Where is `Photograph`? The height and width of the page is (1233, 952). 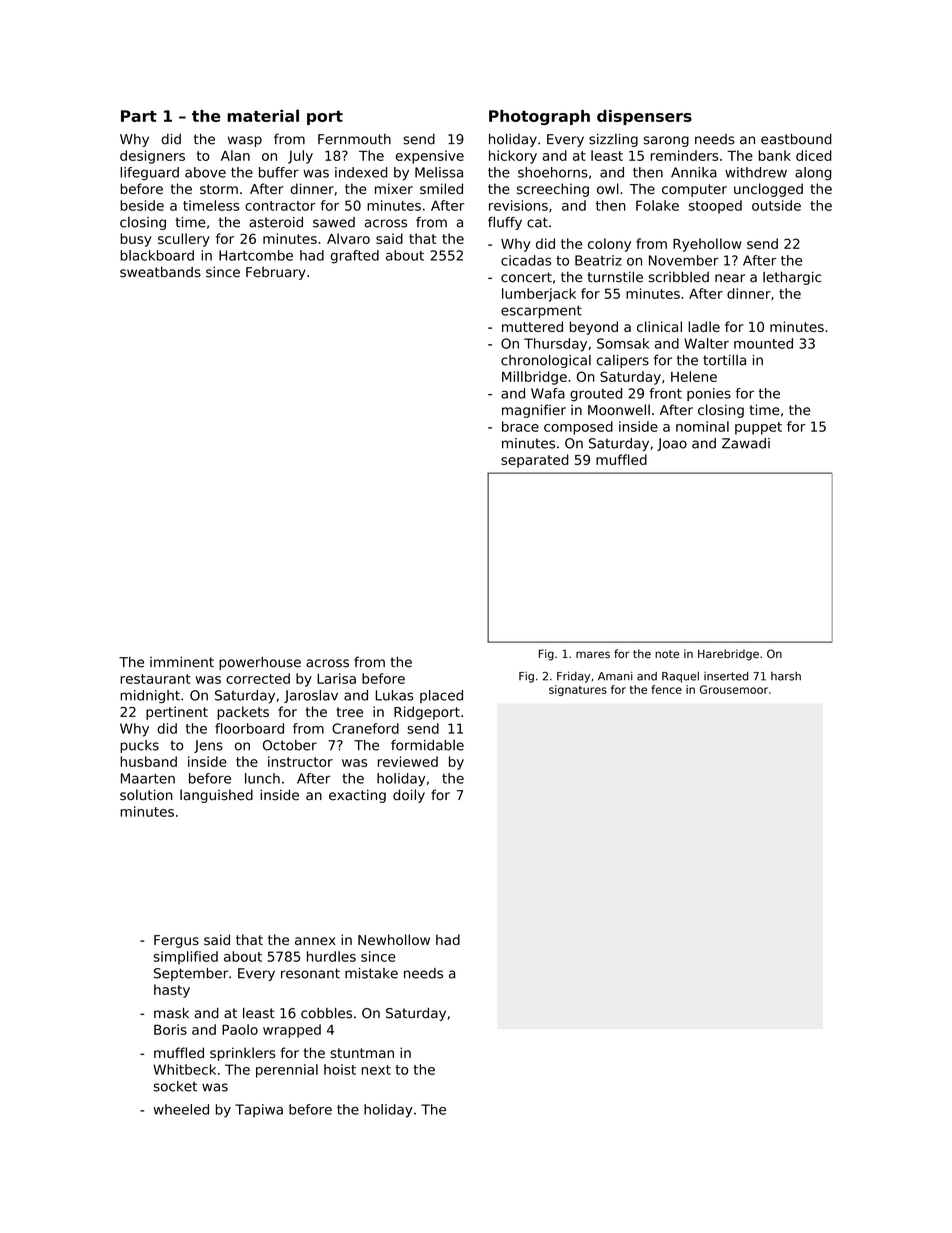
Photograph is located at coordinates (539, 117).
